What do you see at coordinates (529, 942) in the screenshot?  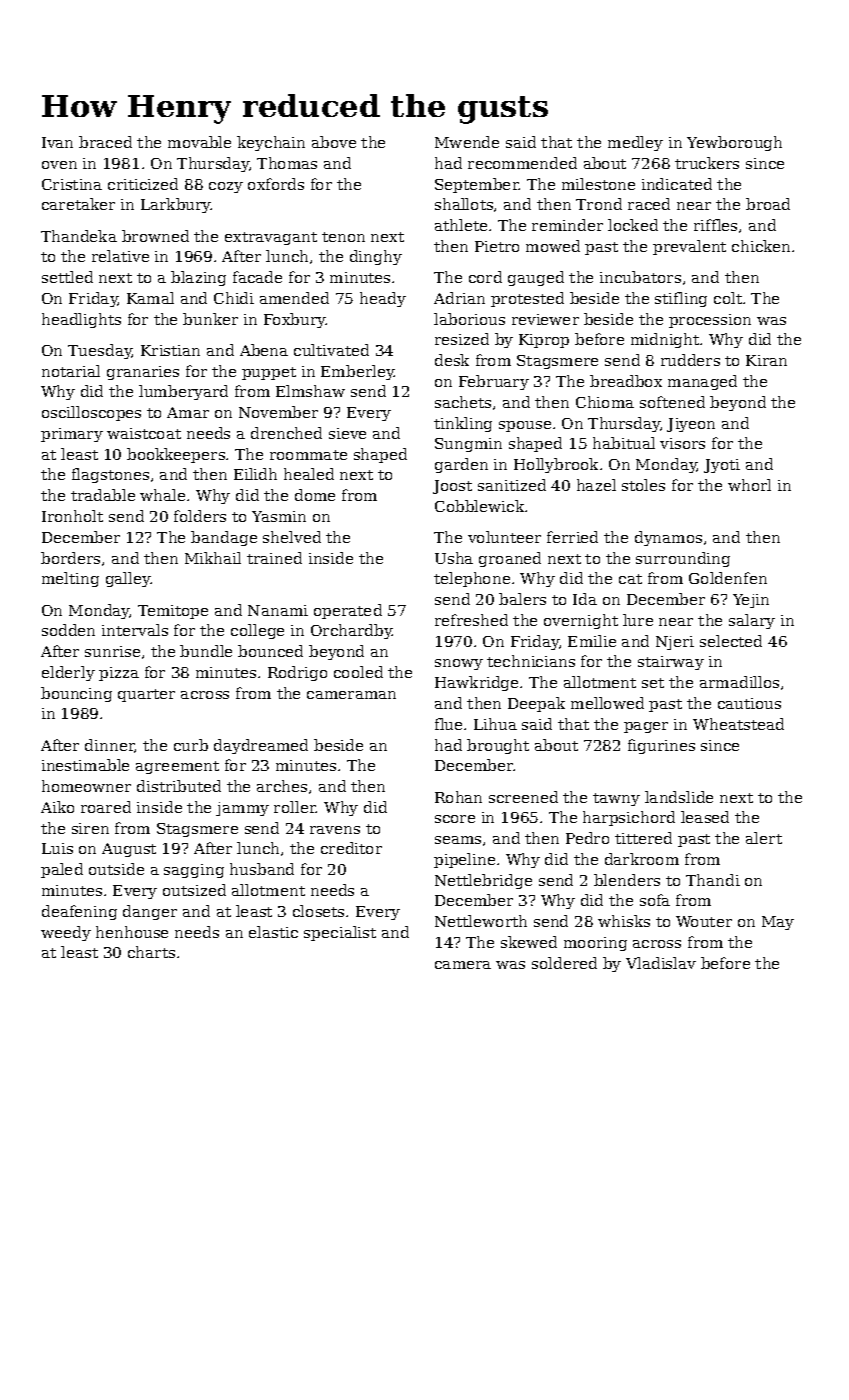 I see `skewed` at bounding box center [529, 942].
